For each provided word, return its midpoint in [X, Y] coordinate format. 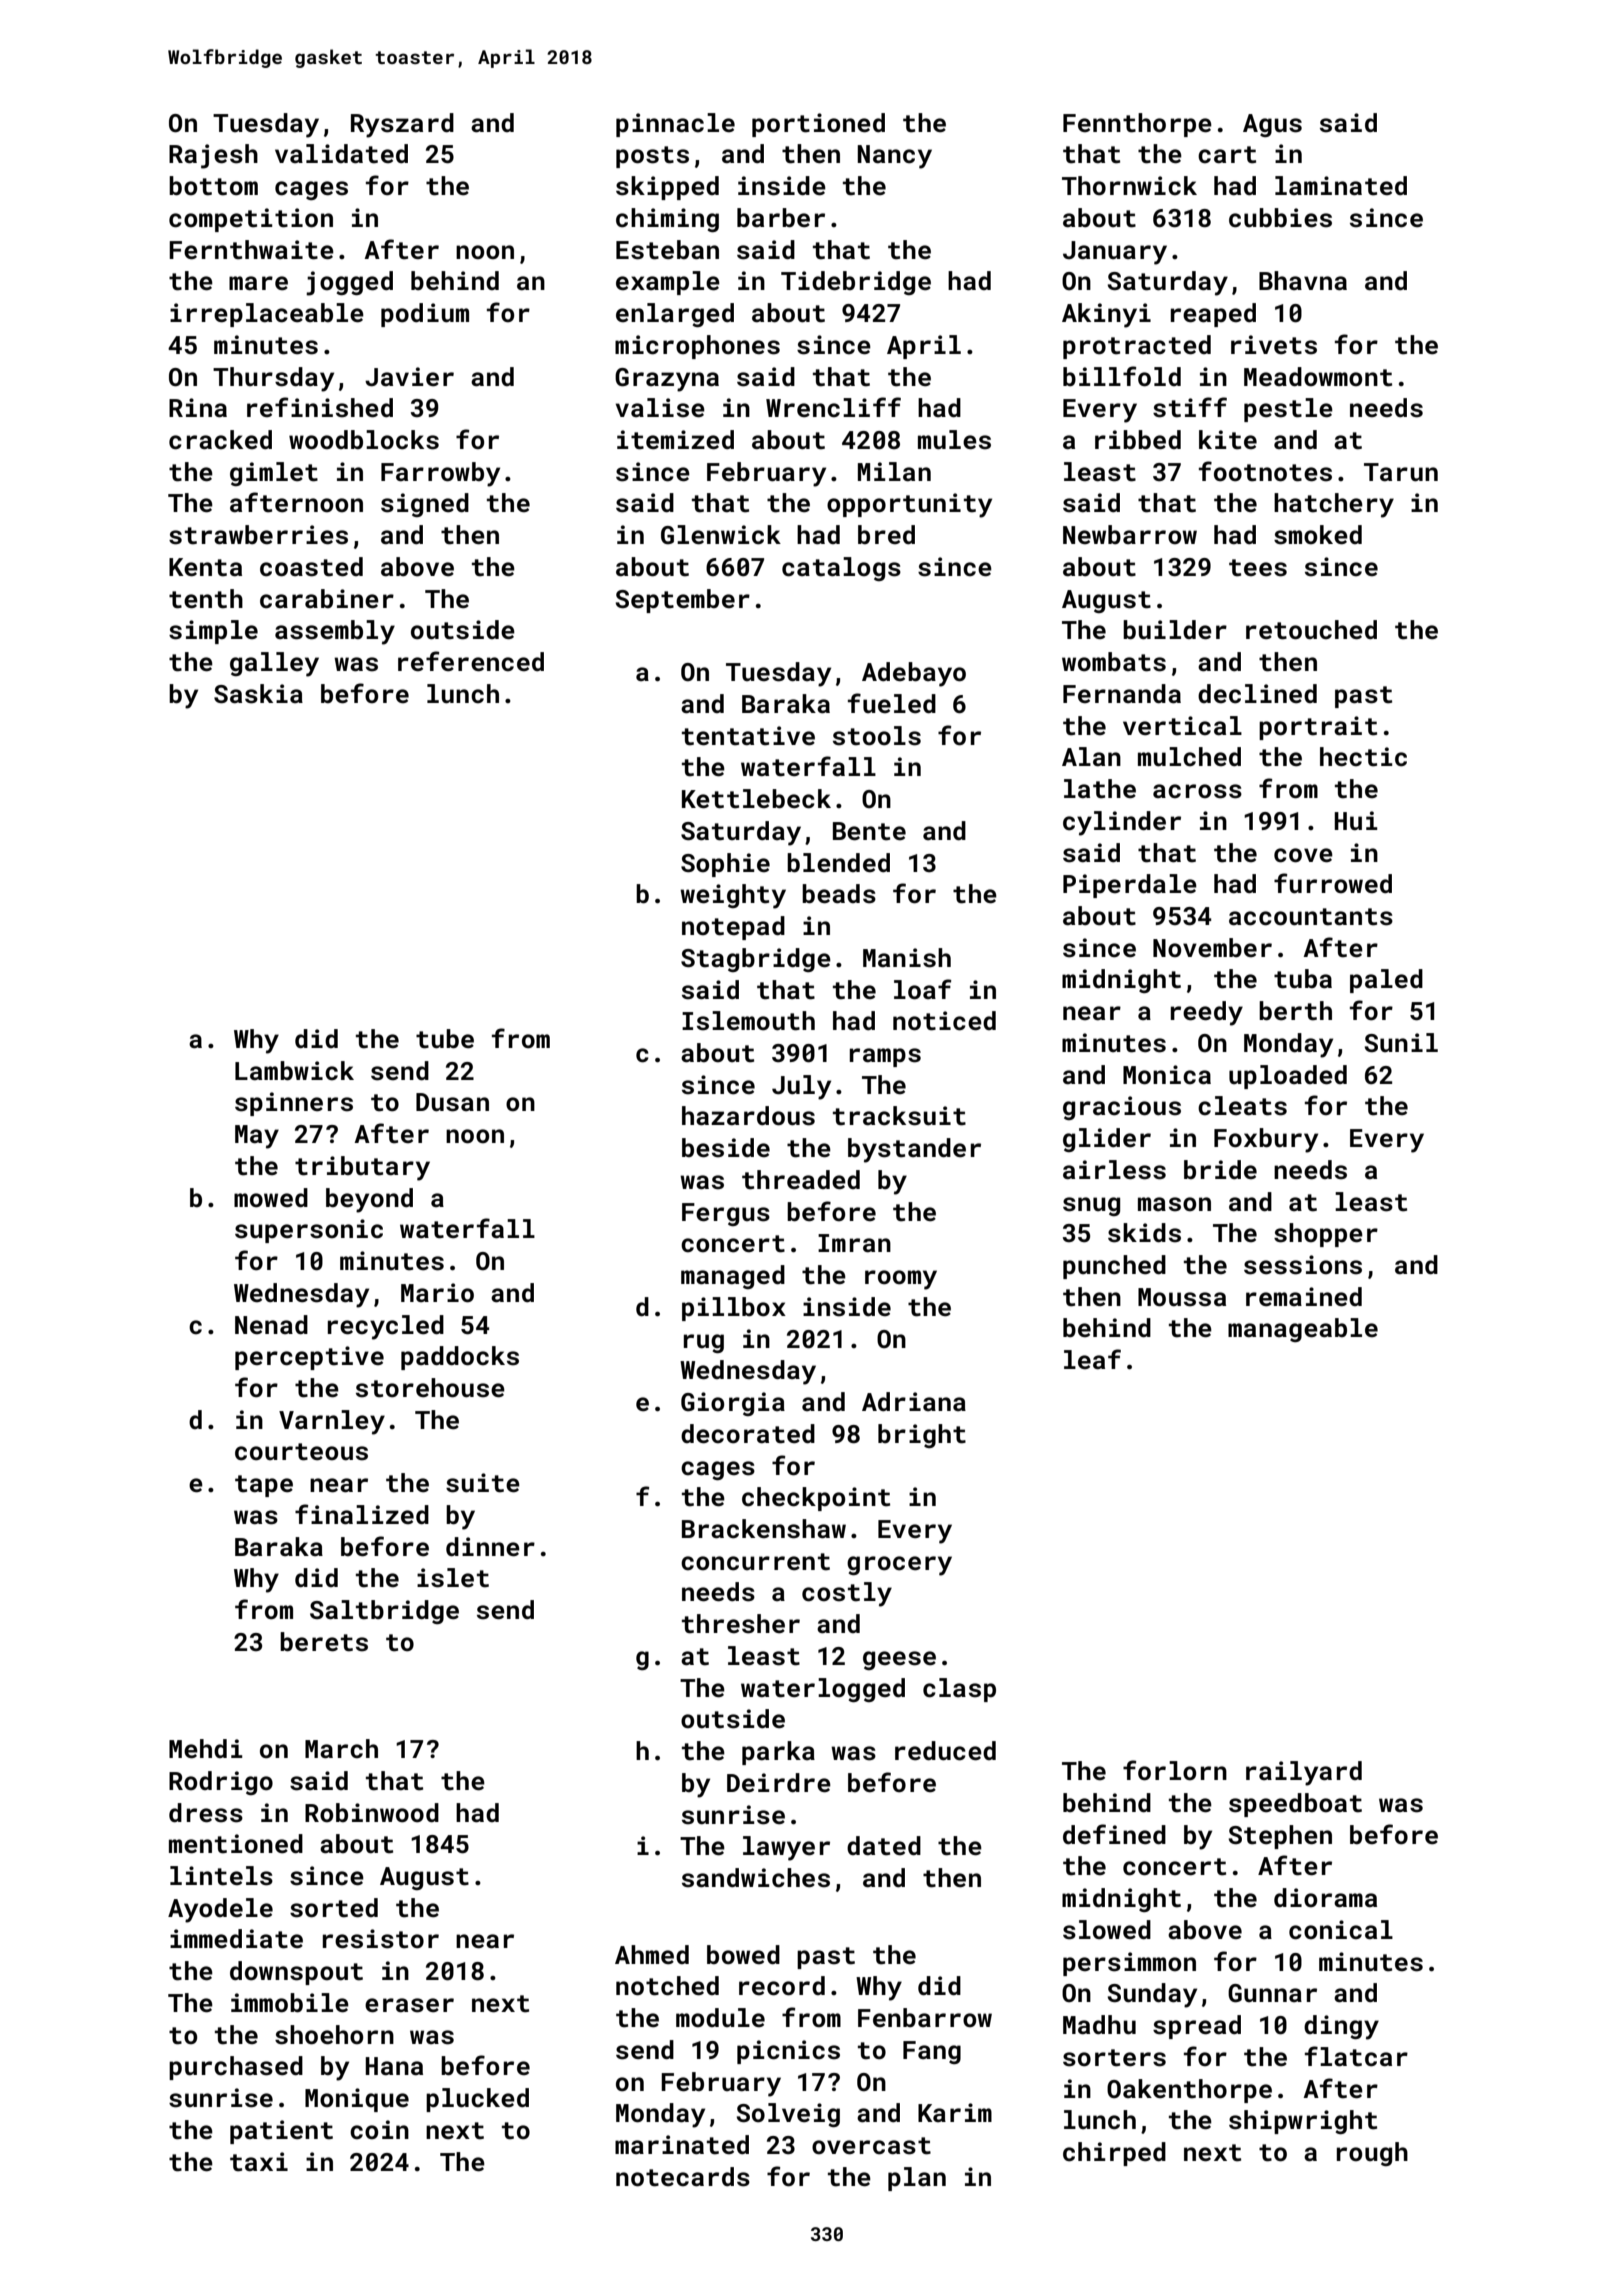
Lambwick [294, 1071]
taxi [259, 2162]
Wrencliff [833, 407]
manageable [1303, 1330]
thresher [741, 1624]
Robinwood [372, 1813]
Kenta [205, 567]
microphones [697, 347]
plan [917, 2179]
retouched [1311, 630]
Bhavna [1303, 281]
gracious [1122, 1108]
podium [425, 315]
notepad [733, 928]
